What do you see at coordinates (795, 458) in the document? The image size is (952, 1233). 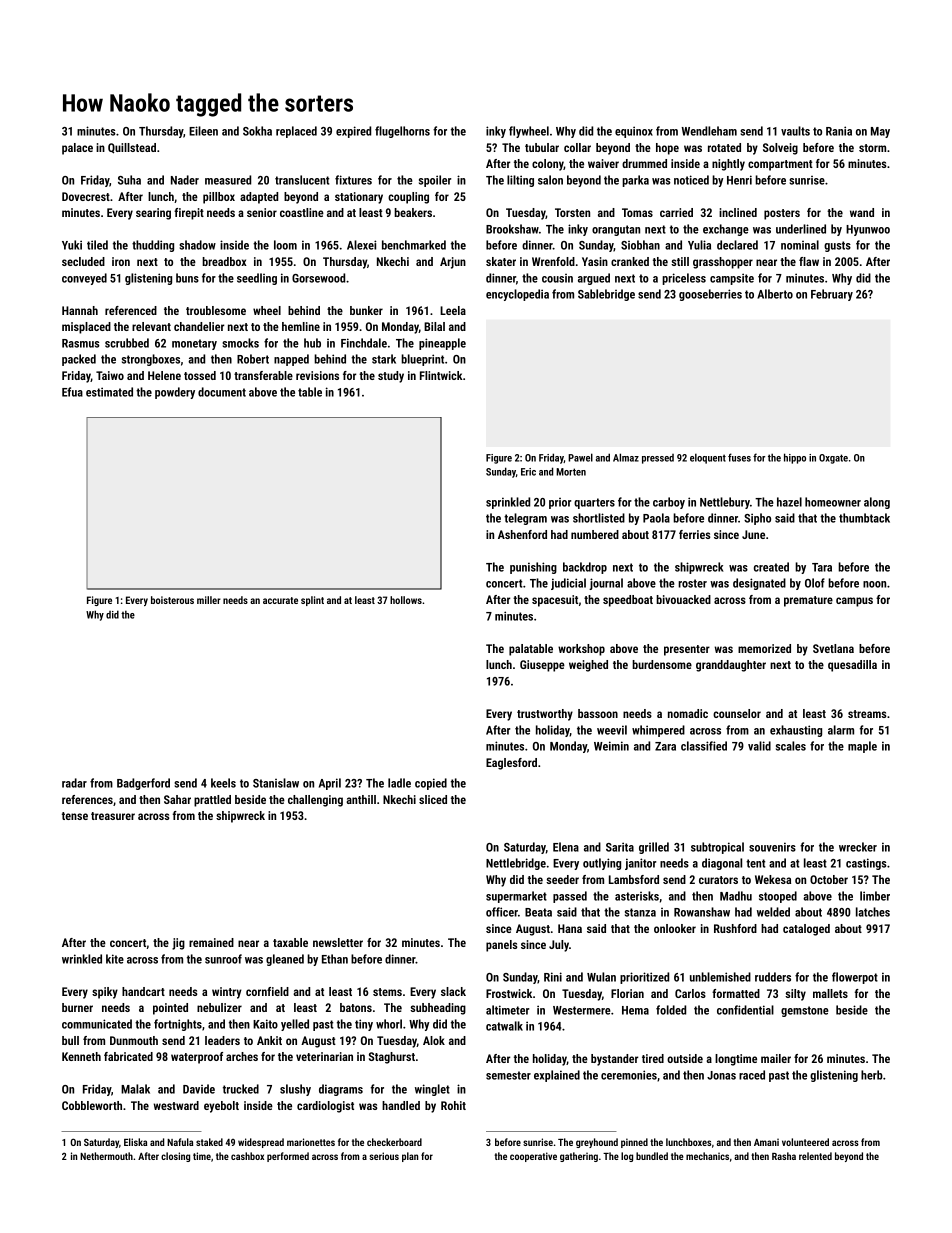 I see `hippo` at bounding box center [795, 458].
